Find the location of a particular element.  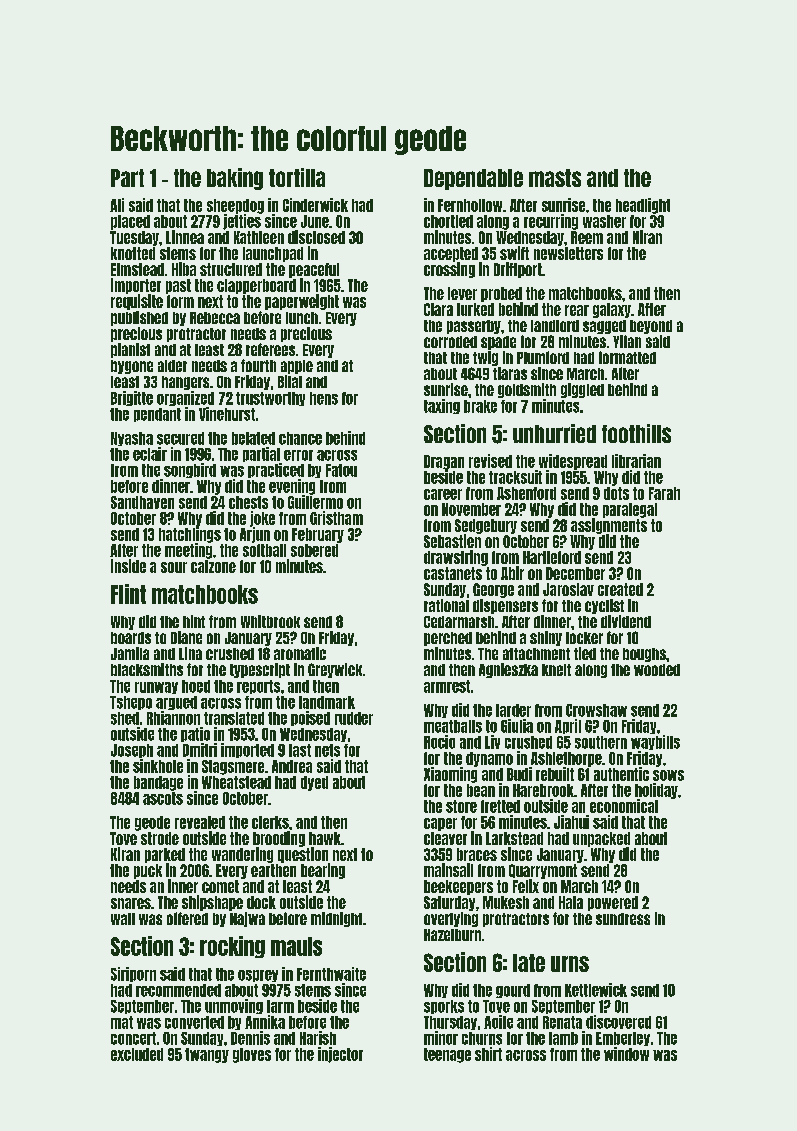

shirt is located at coordinates (488, 1054).
